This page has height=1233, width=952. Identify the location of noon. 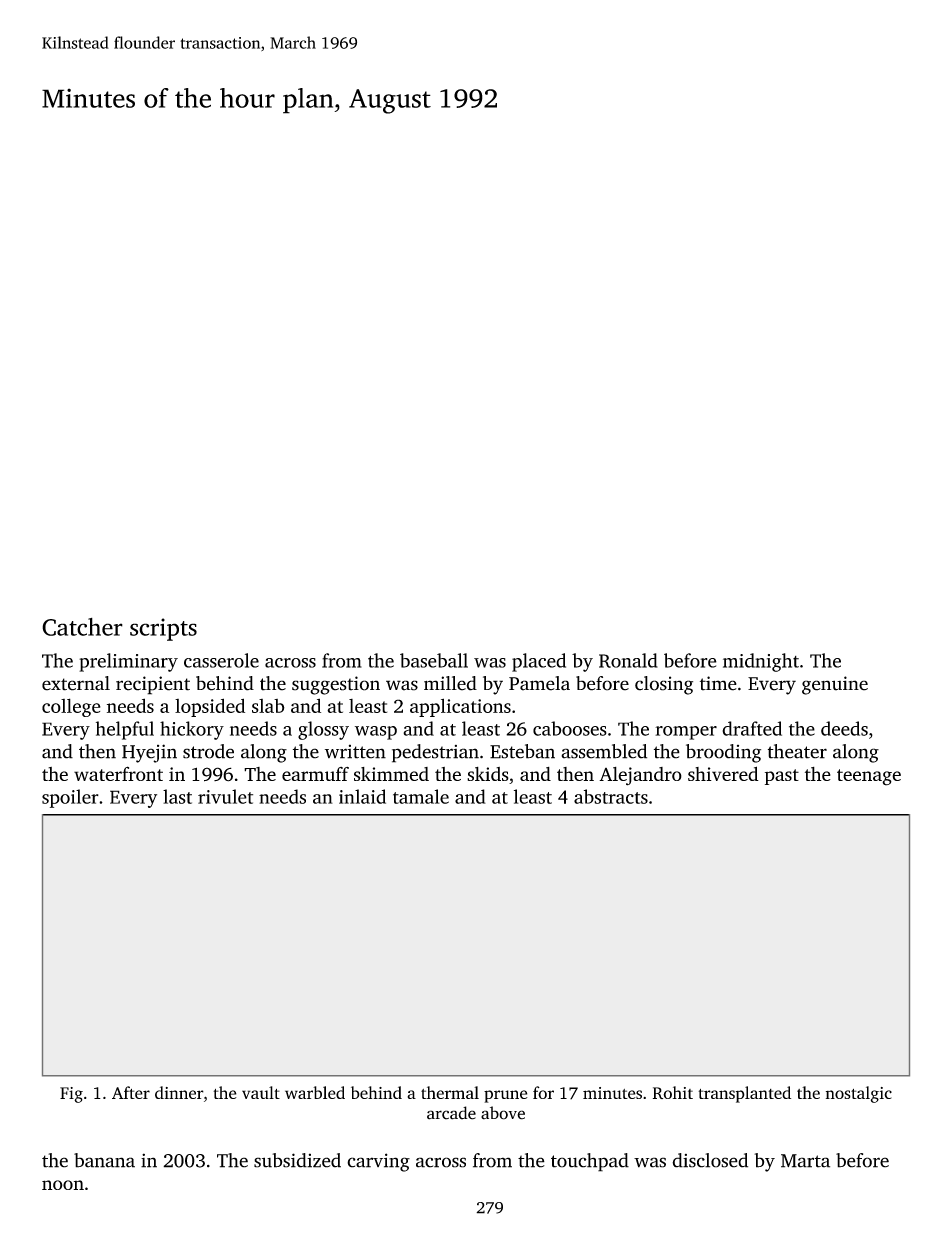
(63, 1185).
